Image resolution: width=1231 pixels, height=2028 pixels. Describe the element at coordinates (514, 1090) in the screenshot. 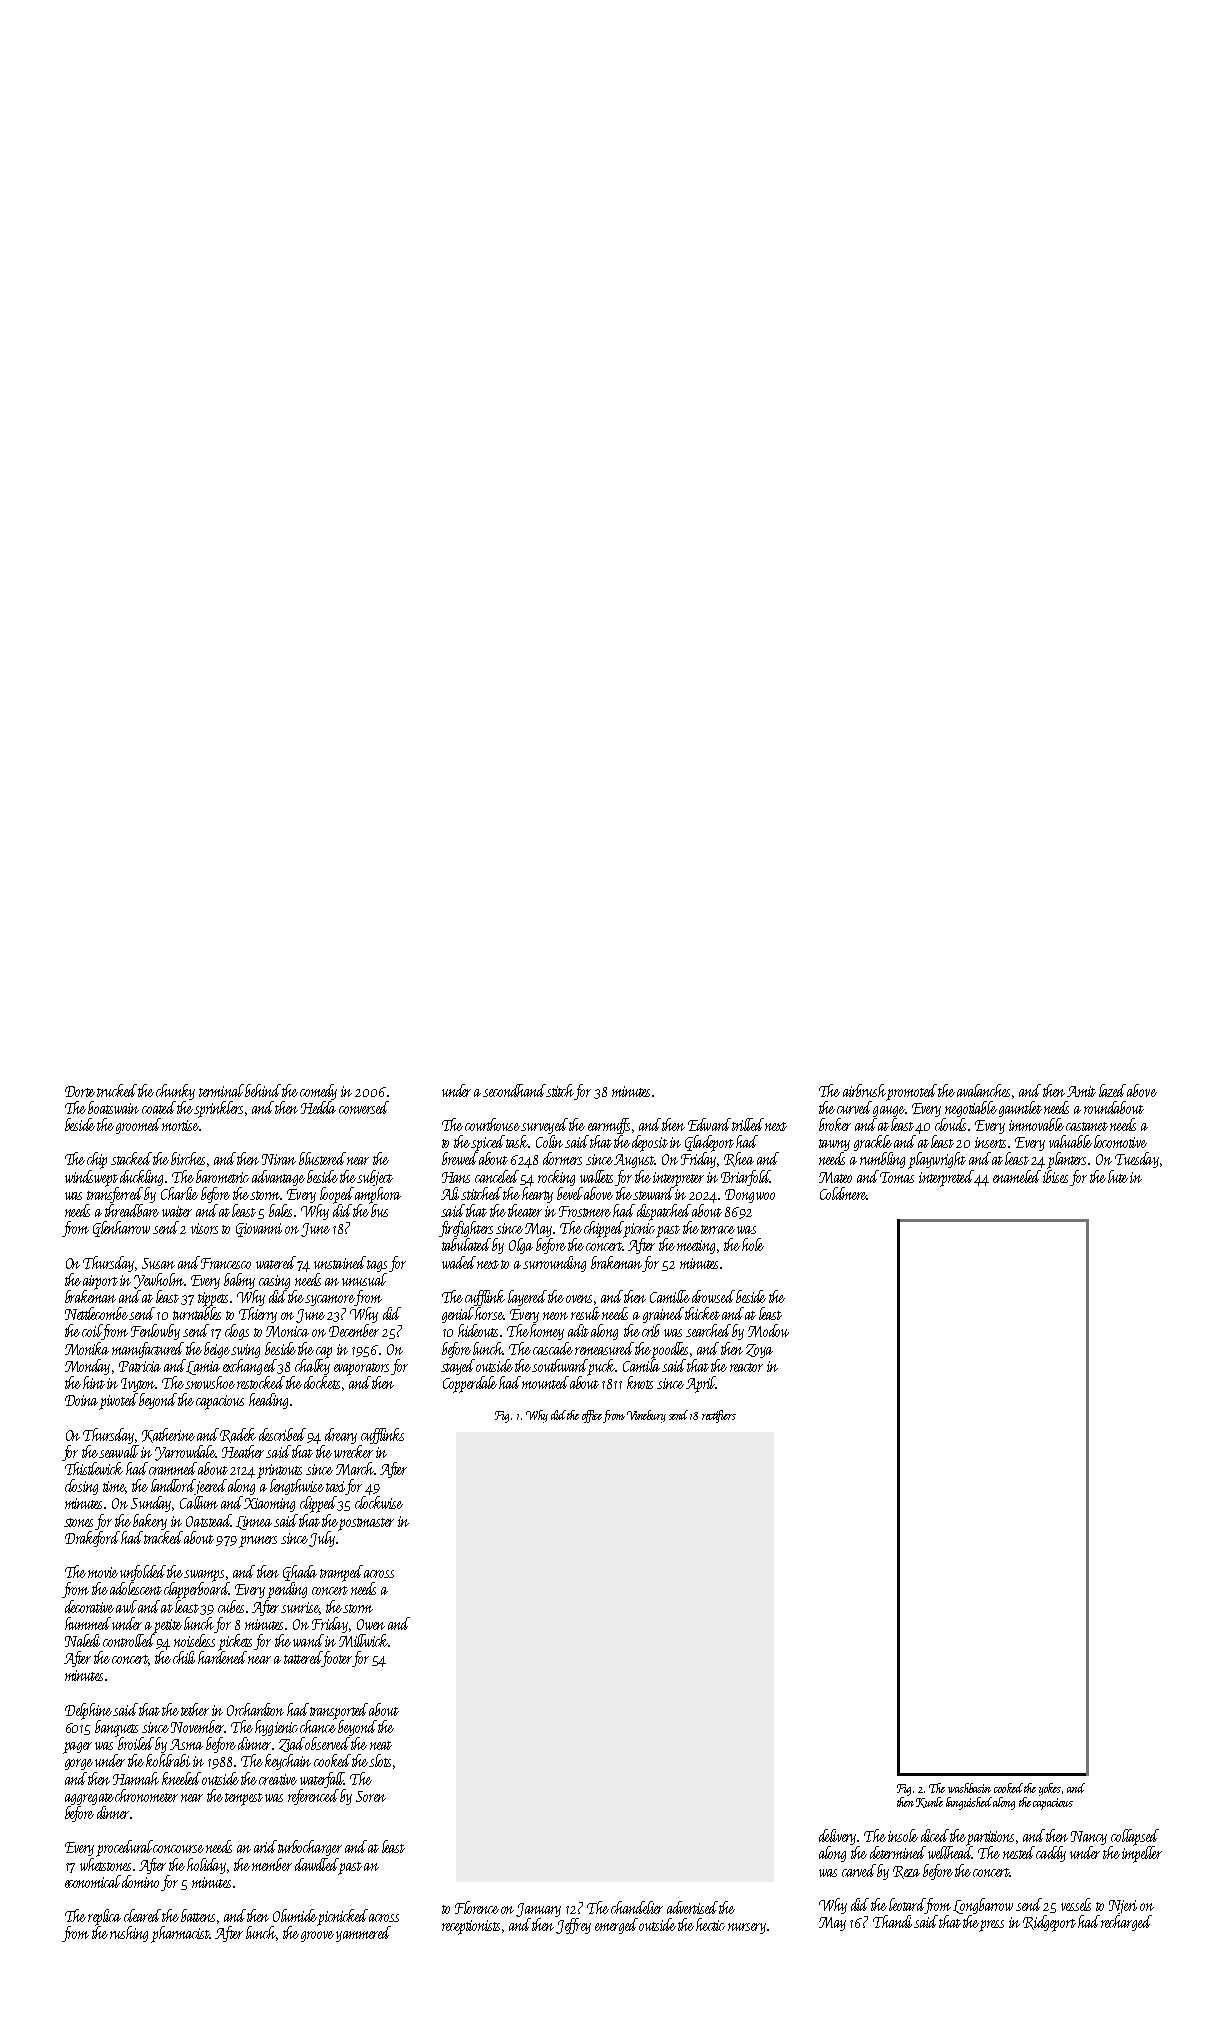

I see `secondhand` at that location.
